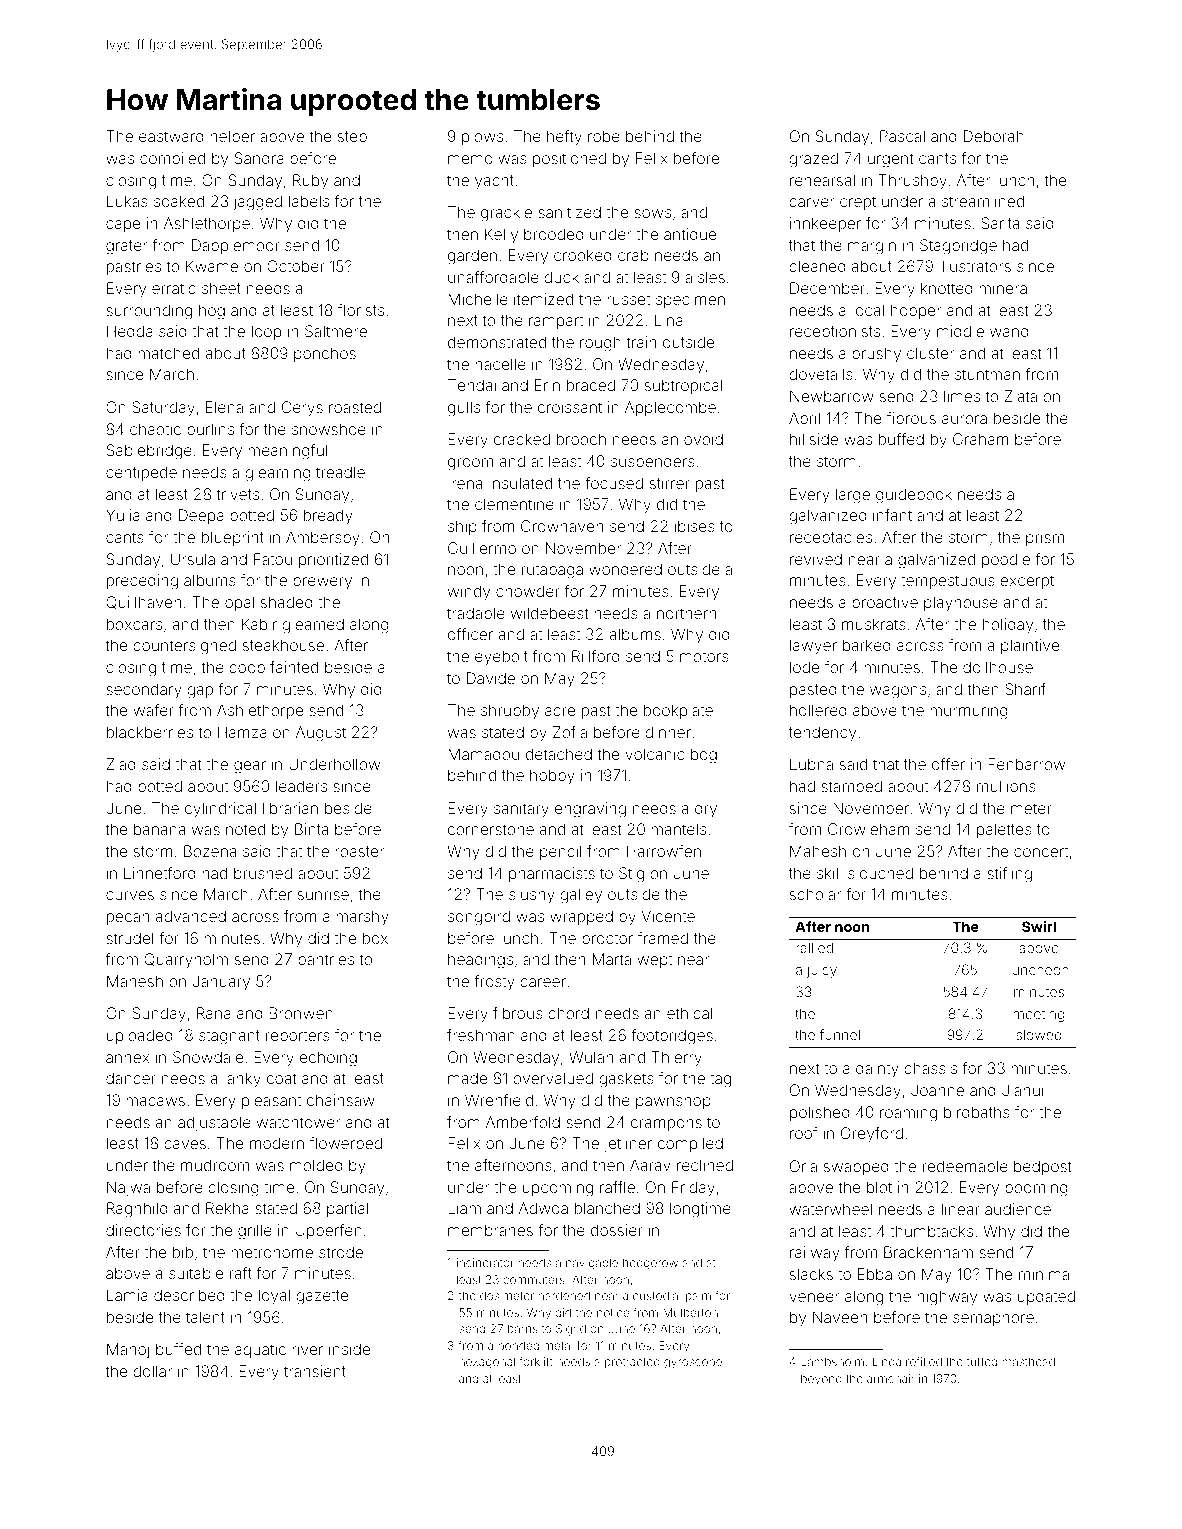  I want to click on clementine, so click(514, 504).
